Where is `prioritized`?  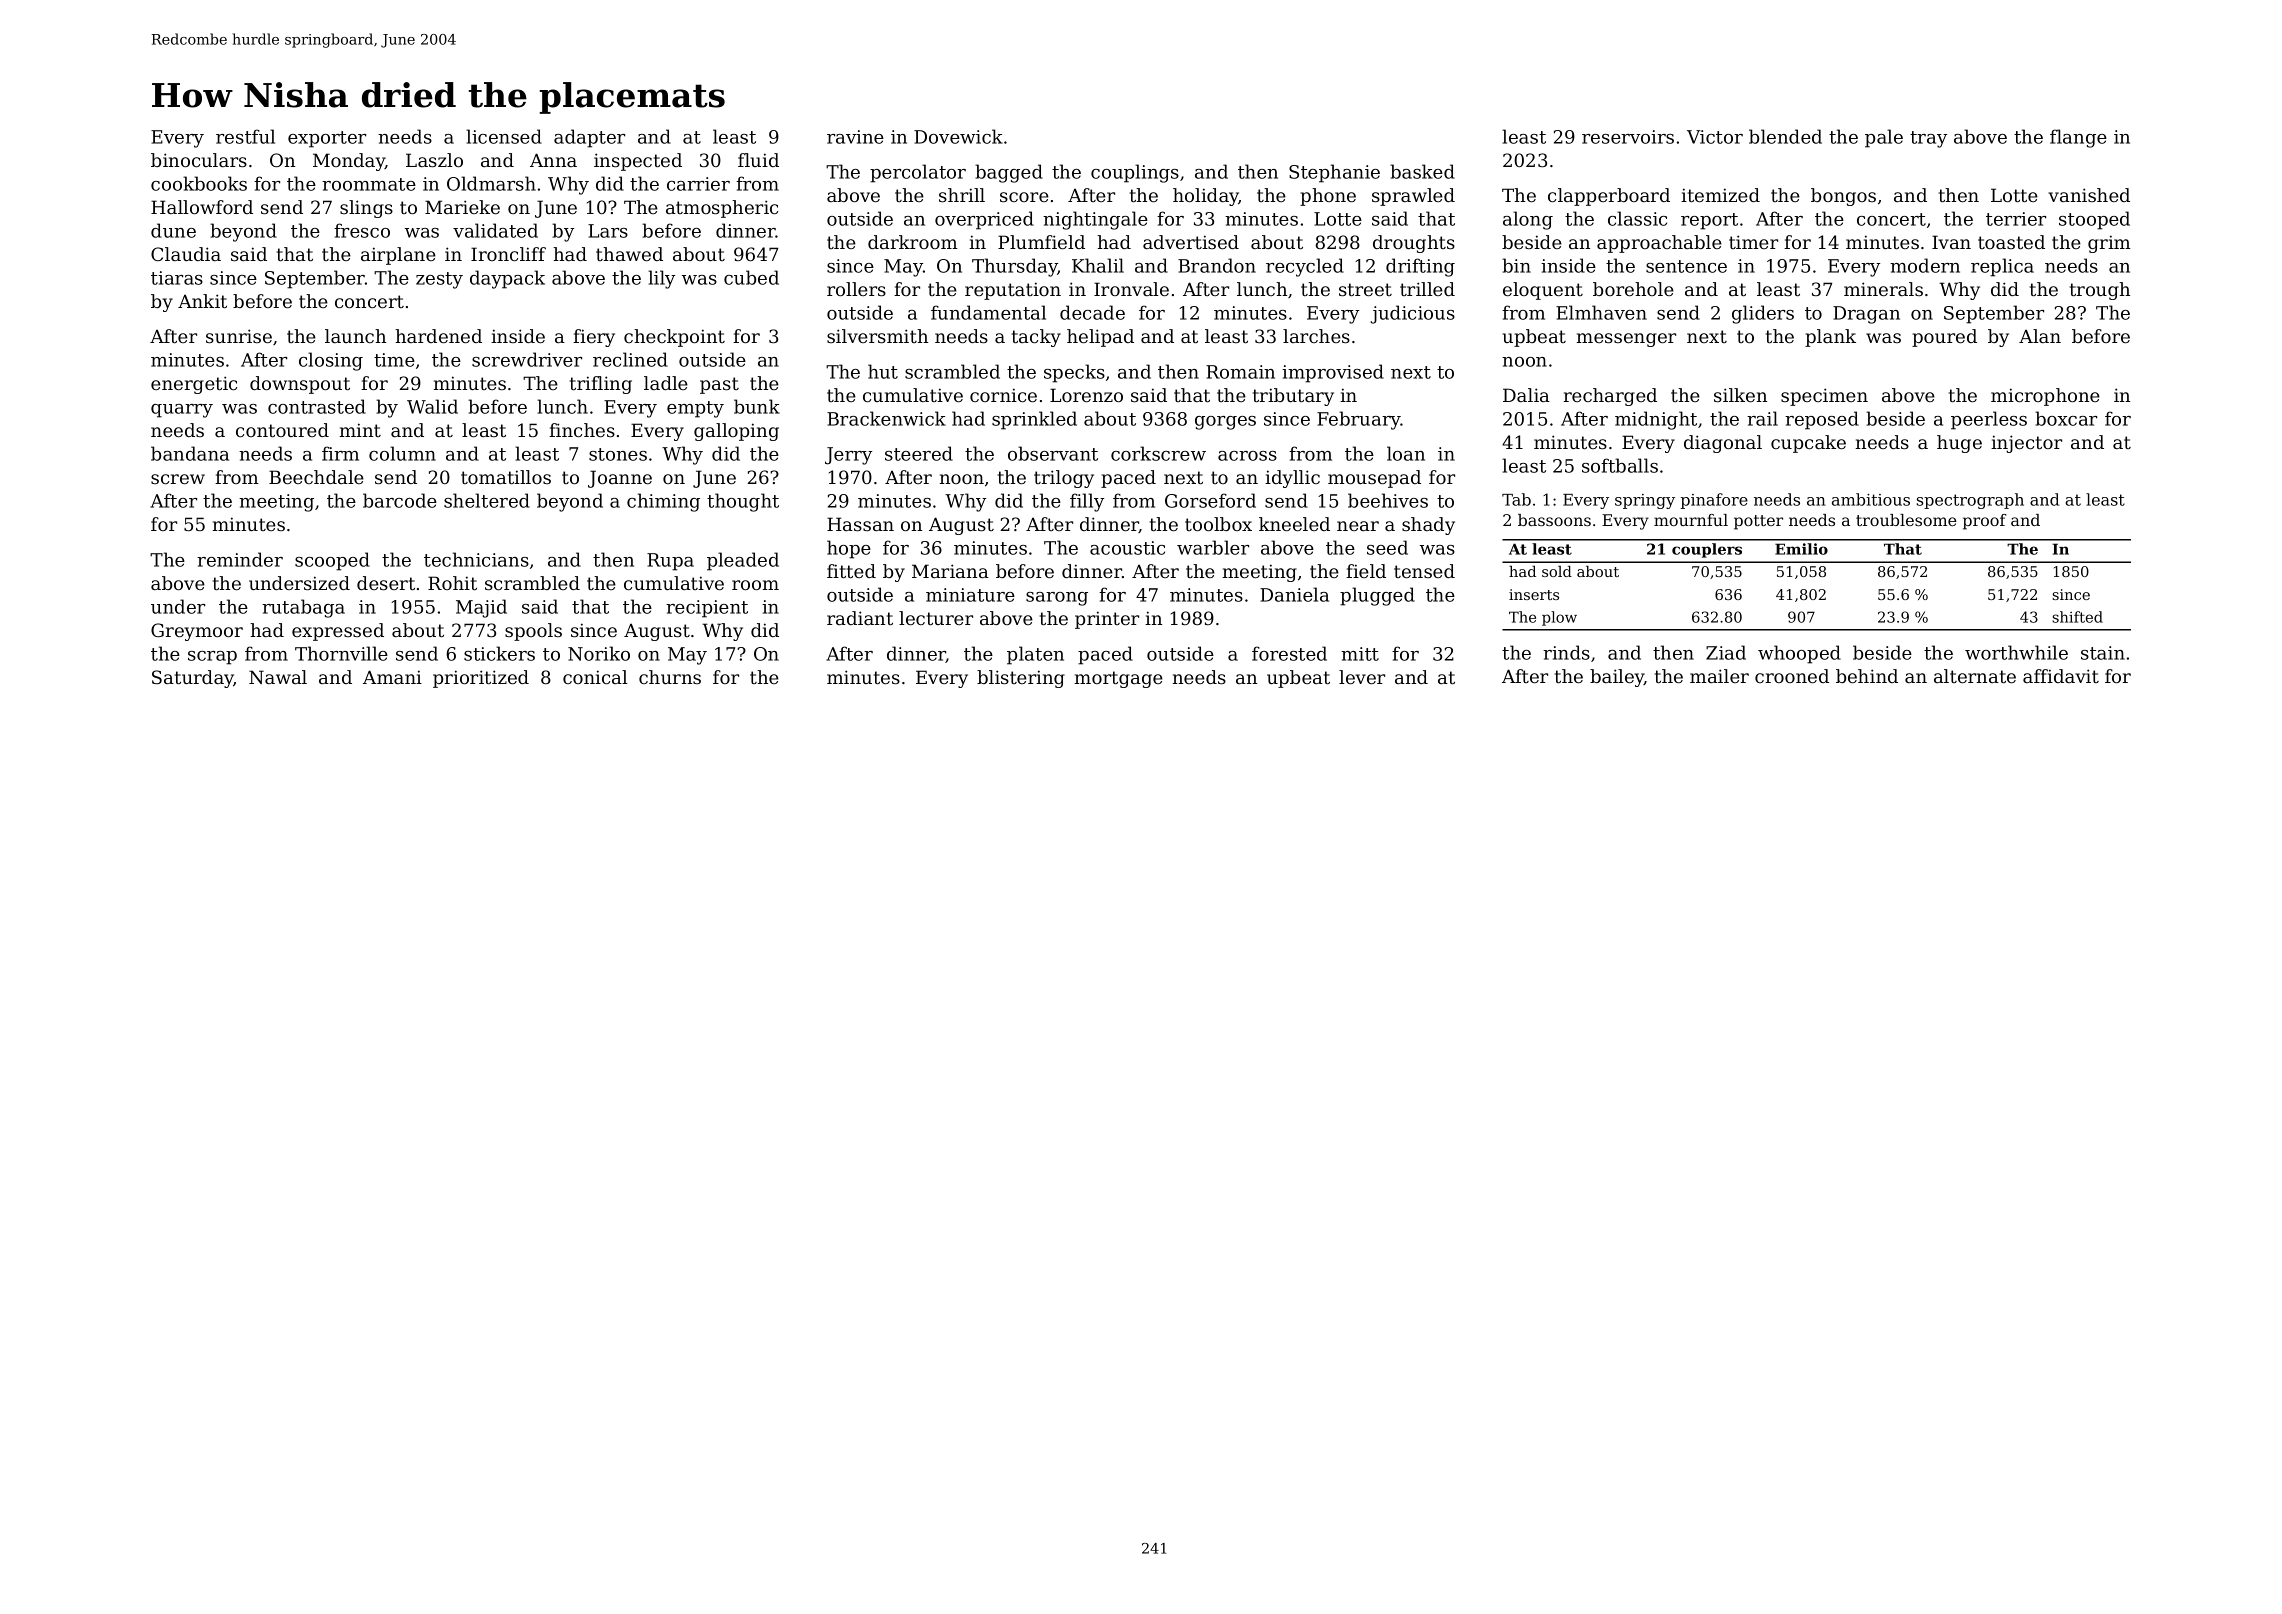 prioritized is located at coordinates (481, 679).
